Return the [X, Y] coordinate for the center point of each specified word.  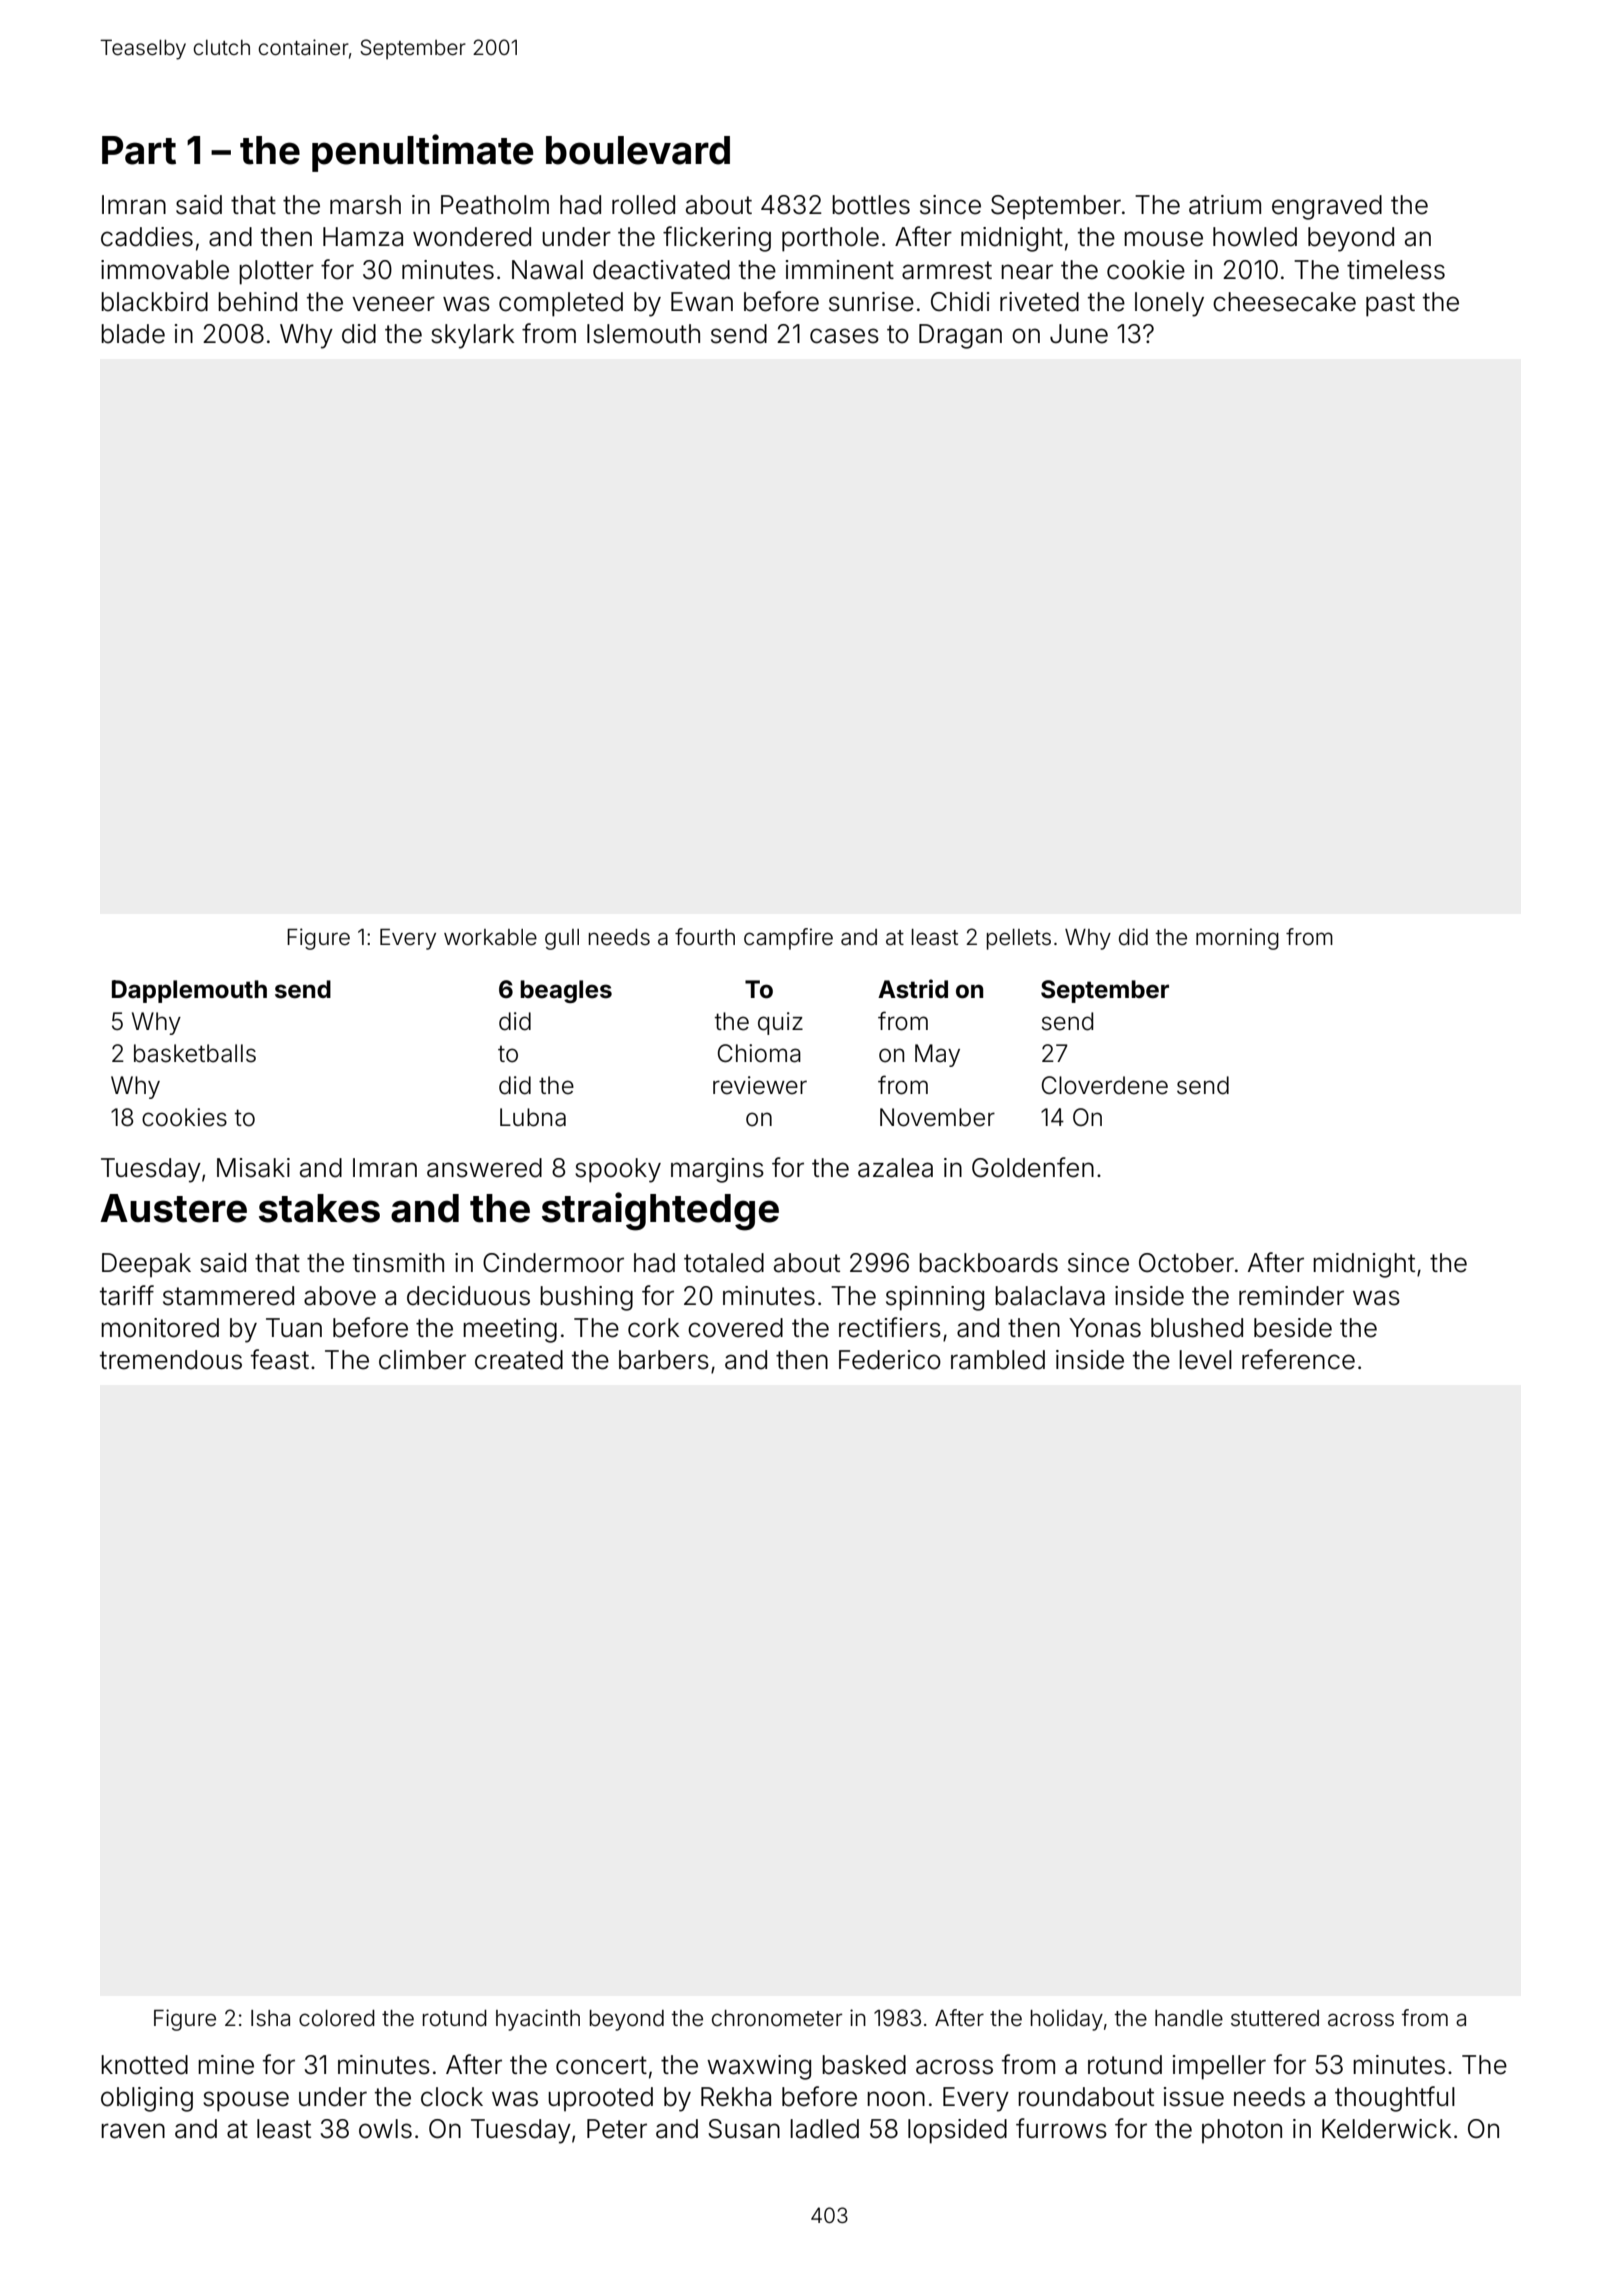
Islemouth [643, 334]
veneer [393, 304]
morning [1237, 939]
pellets [1019, 939]
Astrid [913, 989]
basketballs [195, 1053]
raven [133, 2131]
